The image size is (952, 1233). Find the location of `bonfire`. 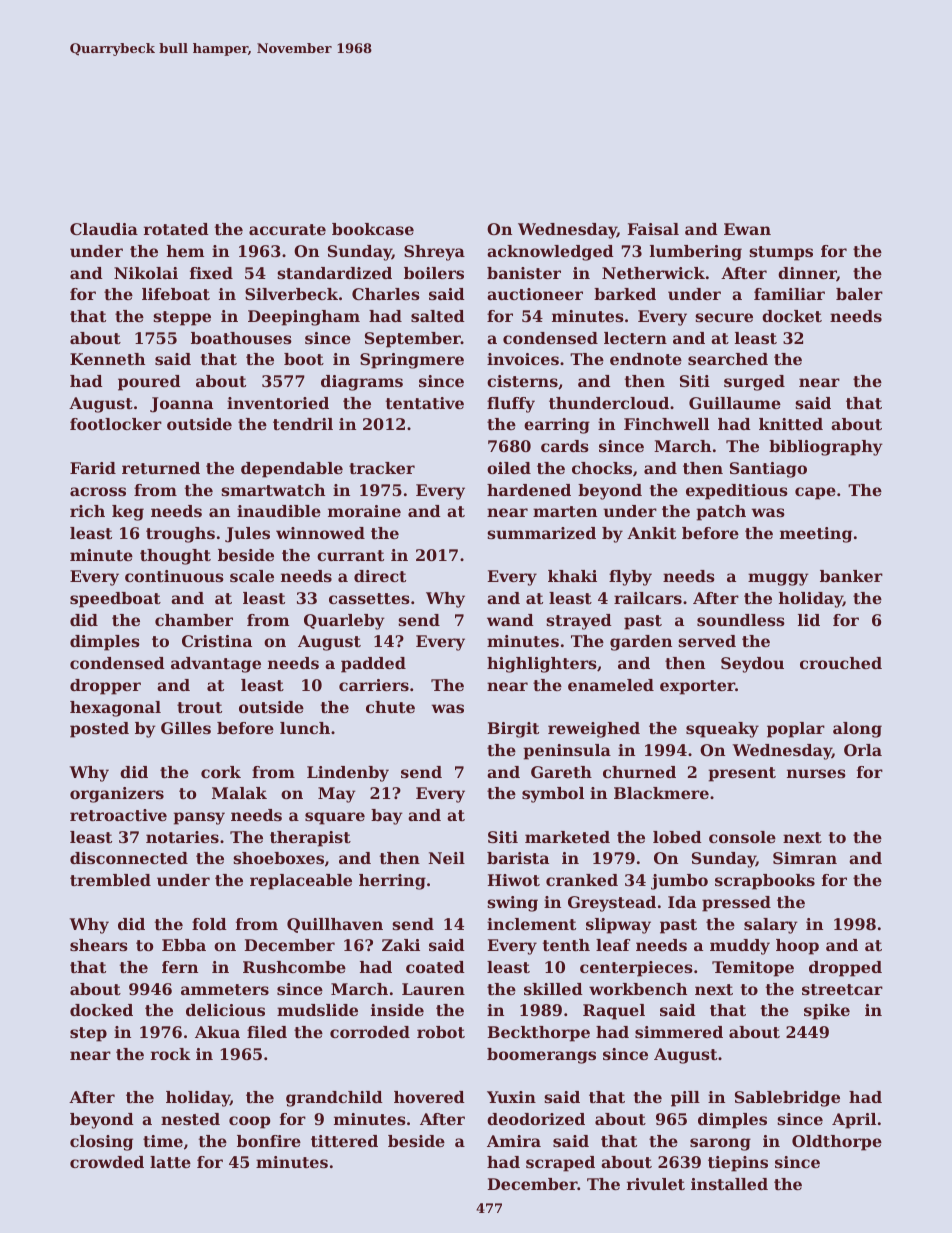

bonfire is located at coordinates (269, 1141).
